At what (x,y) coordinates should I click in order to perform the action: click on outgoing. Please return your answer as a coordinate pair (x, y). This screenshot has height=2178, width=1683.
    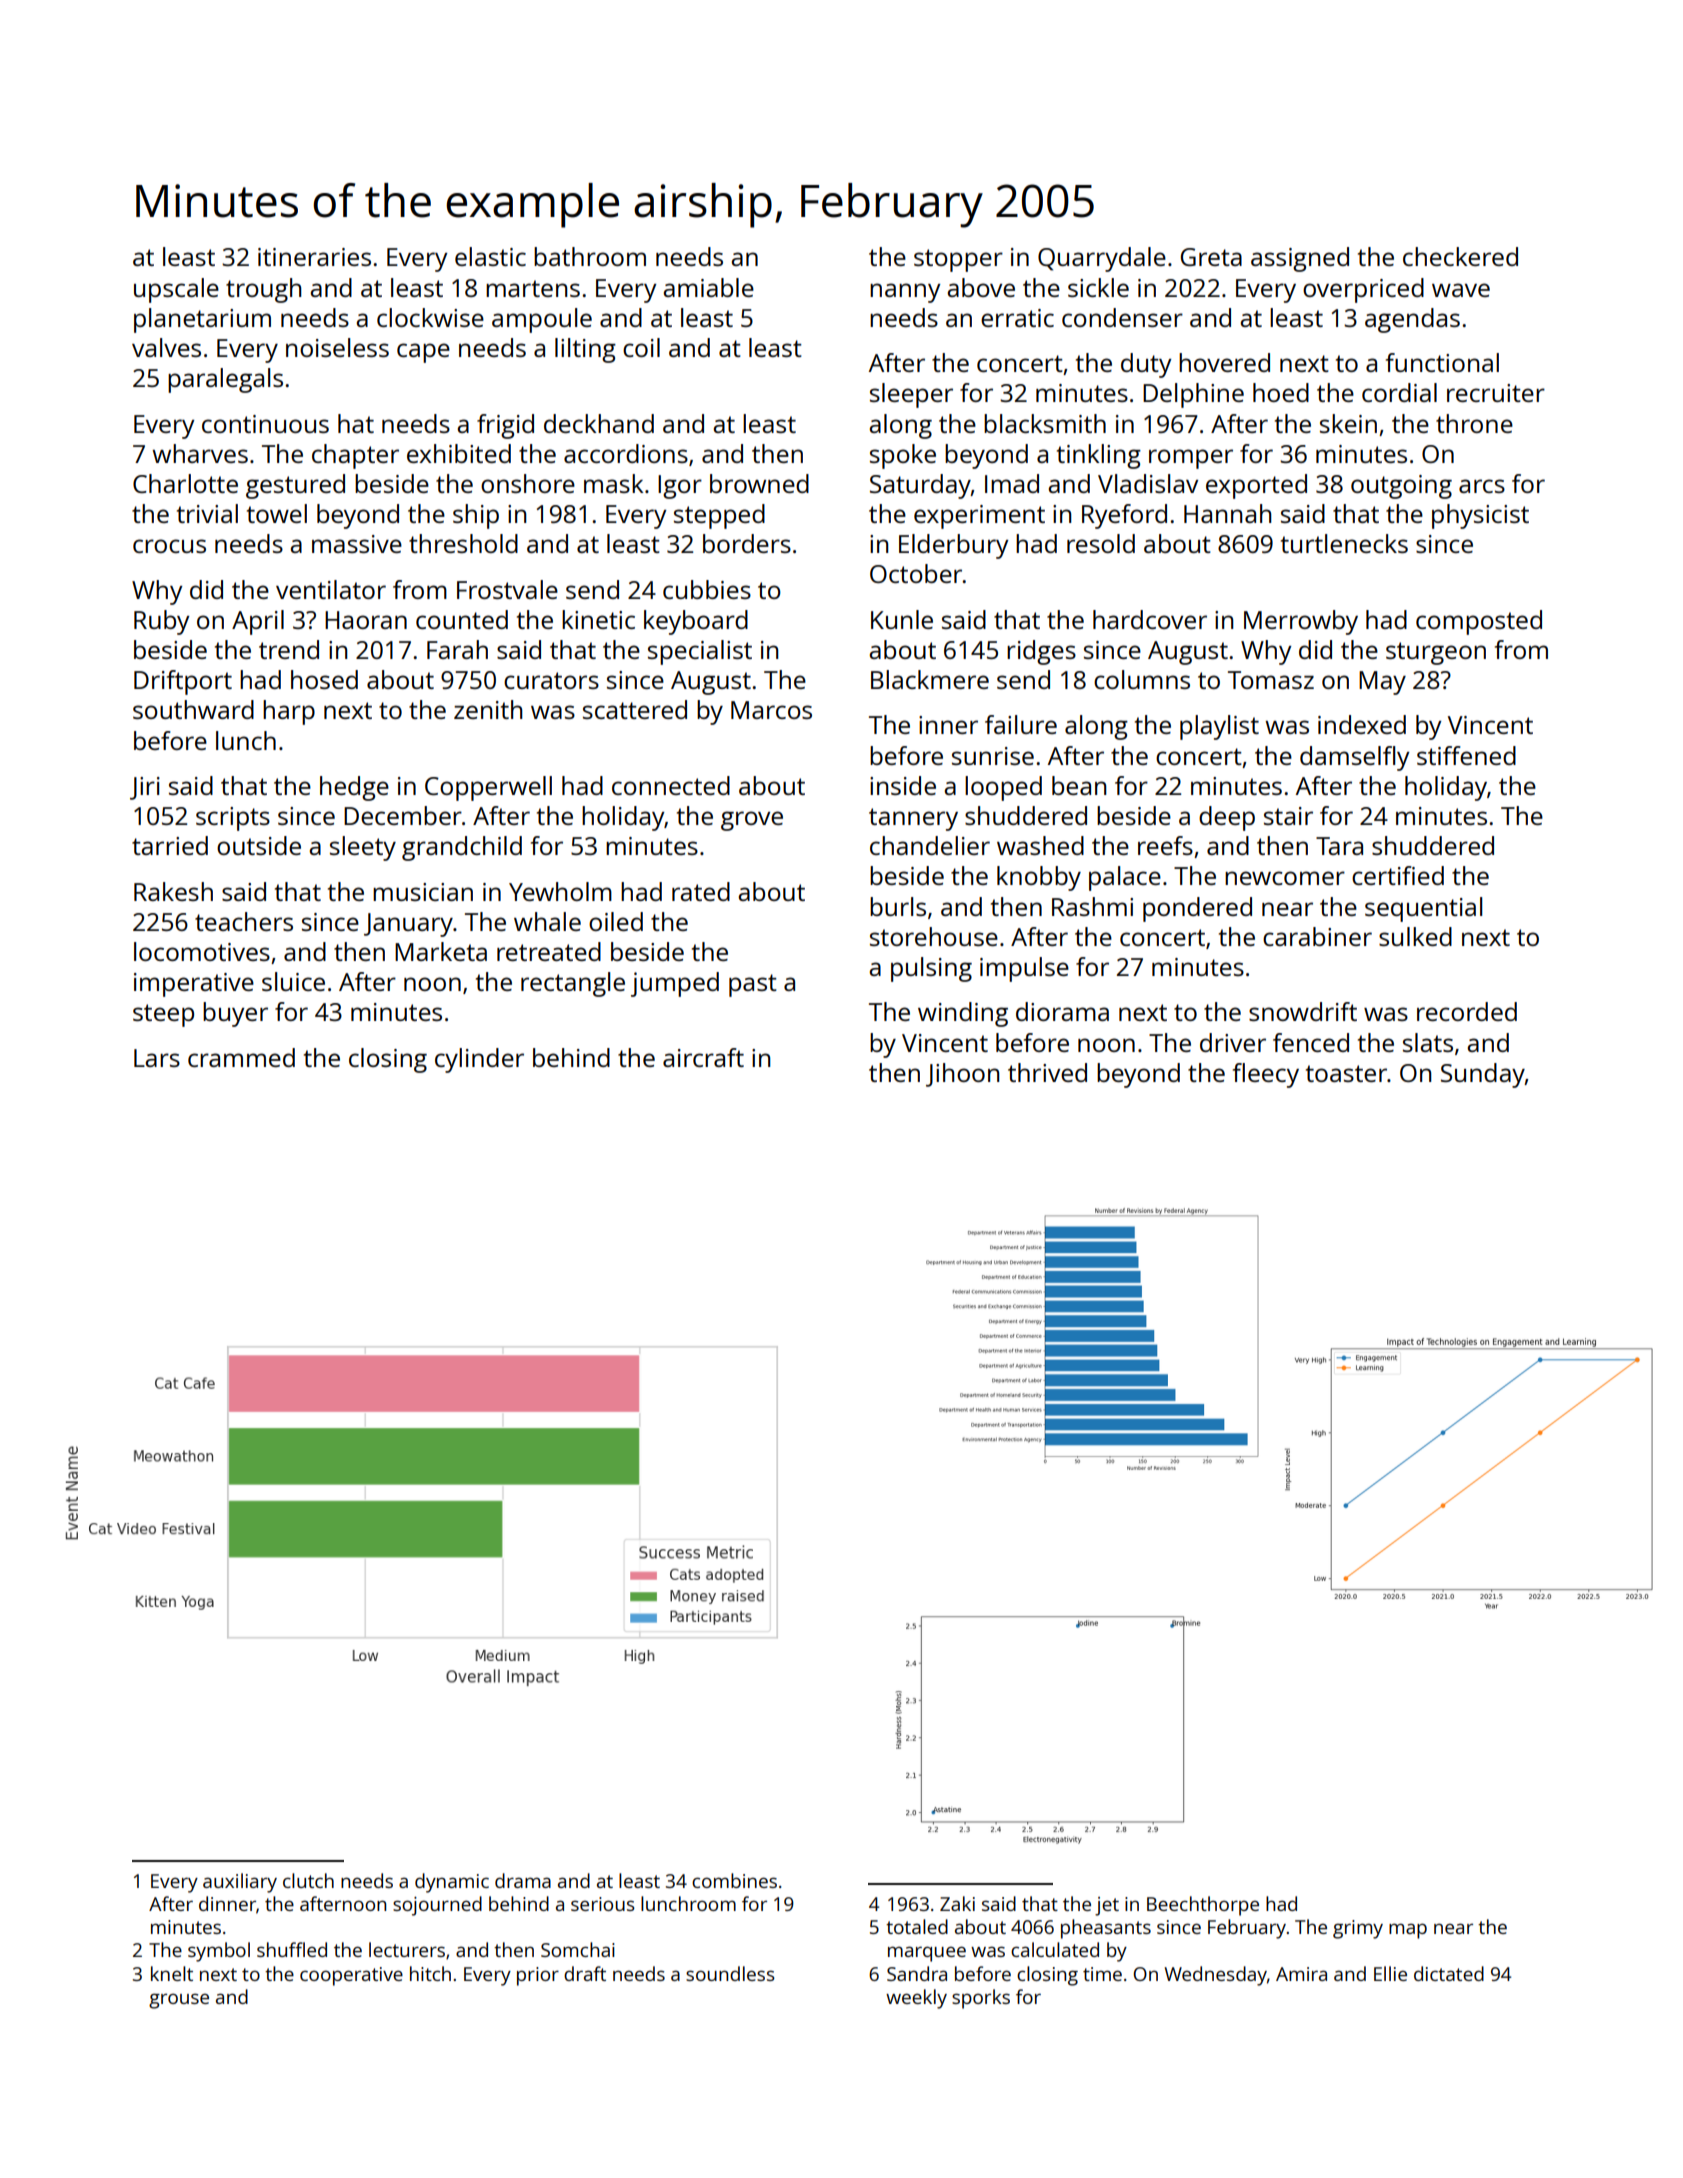
    Looking at the image, I should click on (1401, 487).
